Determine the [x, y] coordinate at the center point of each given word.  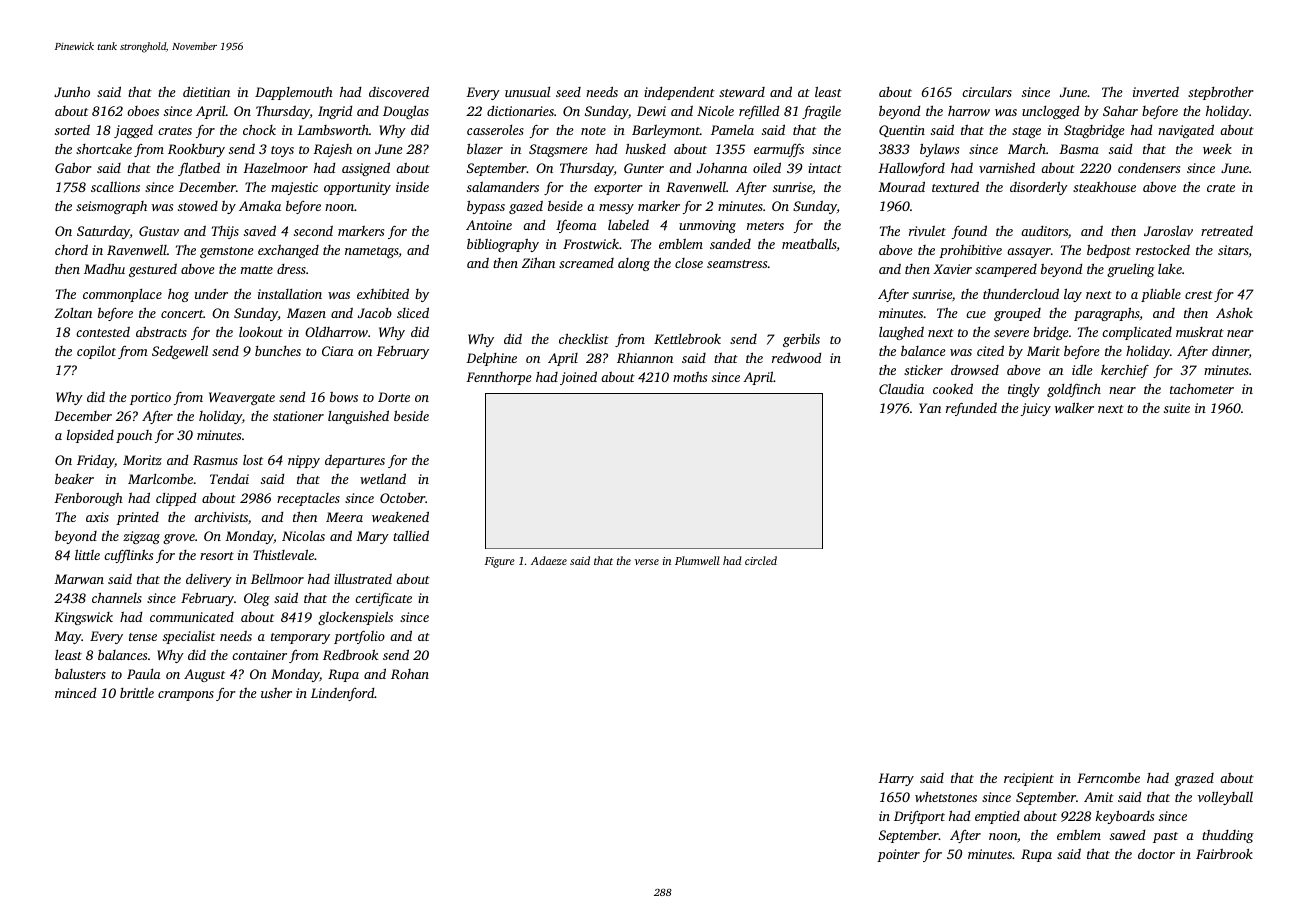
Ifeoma [576, 226]
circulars [987, 91]
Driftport [919, 817]
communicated [192, 617]
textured [955, 186]
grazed [1194, 779]
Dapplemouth [294, 93]
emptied [997, 817]
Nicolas [303, 536]
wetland [383, 478]
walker [1074, 407]
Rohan [410, 674]
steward [742, 92]
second [313, 231]
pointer [898, 855]
